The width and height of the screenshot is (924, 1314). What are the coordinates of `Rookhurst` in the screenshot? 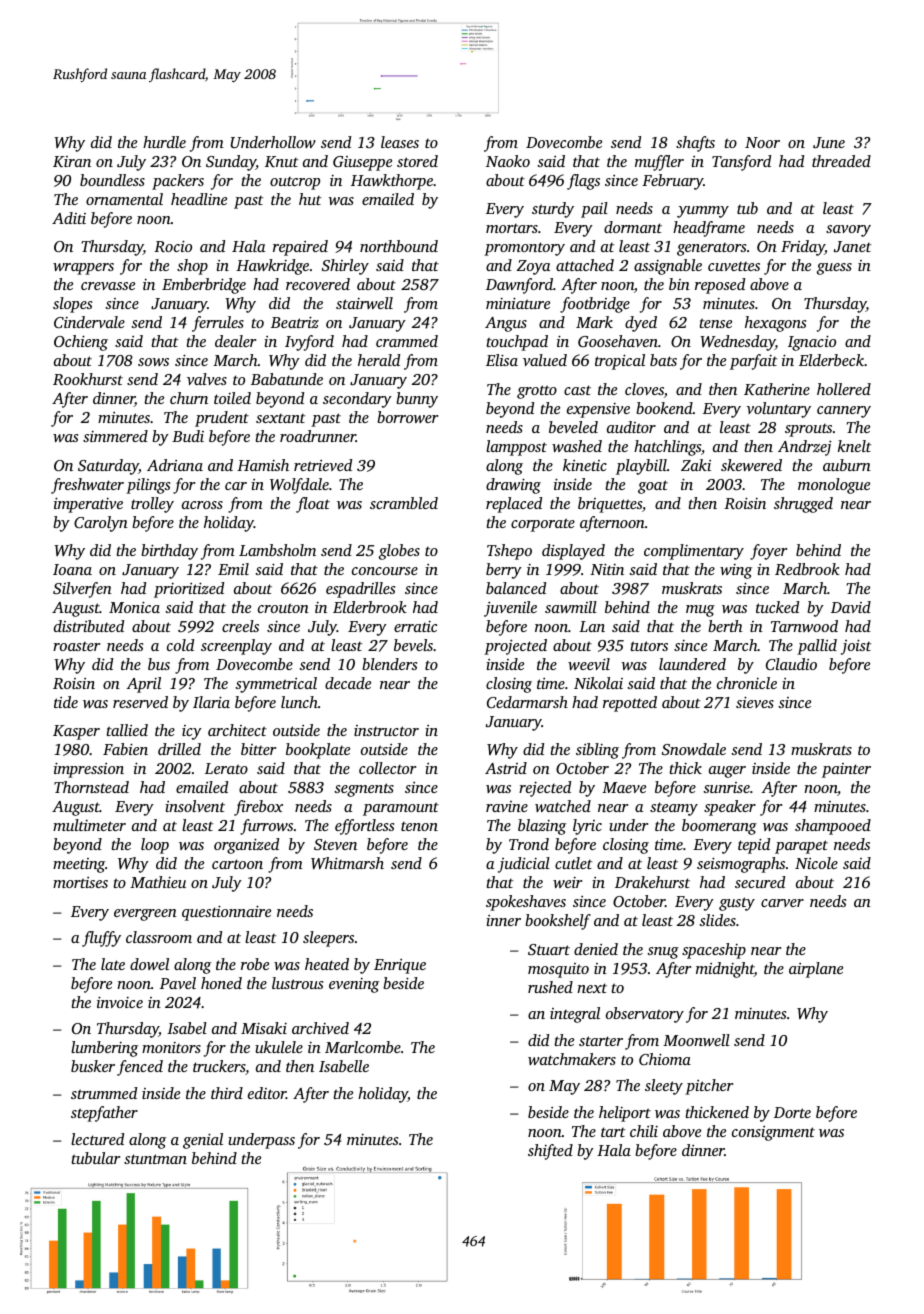 It's located at (88, 379).
